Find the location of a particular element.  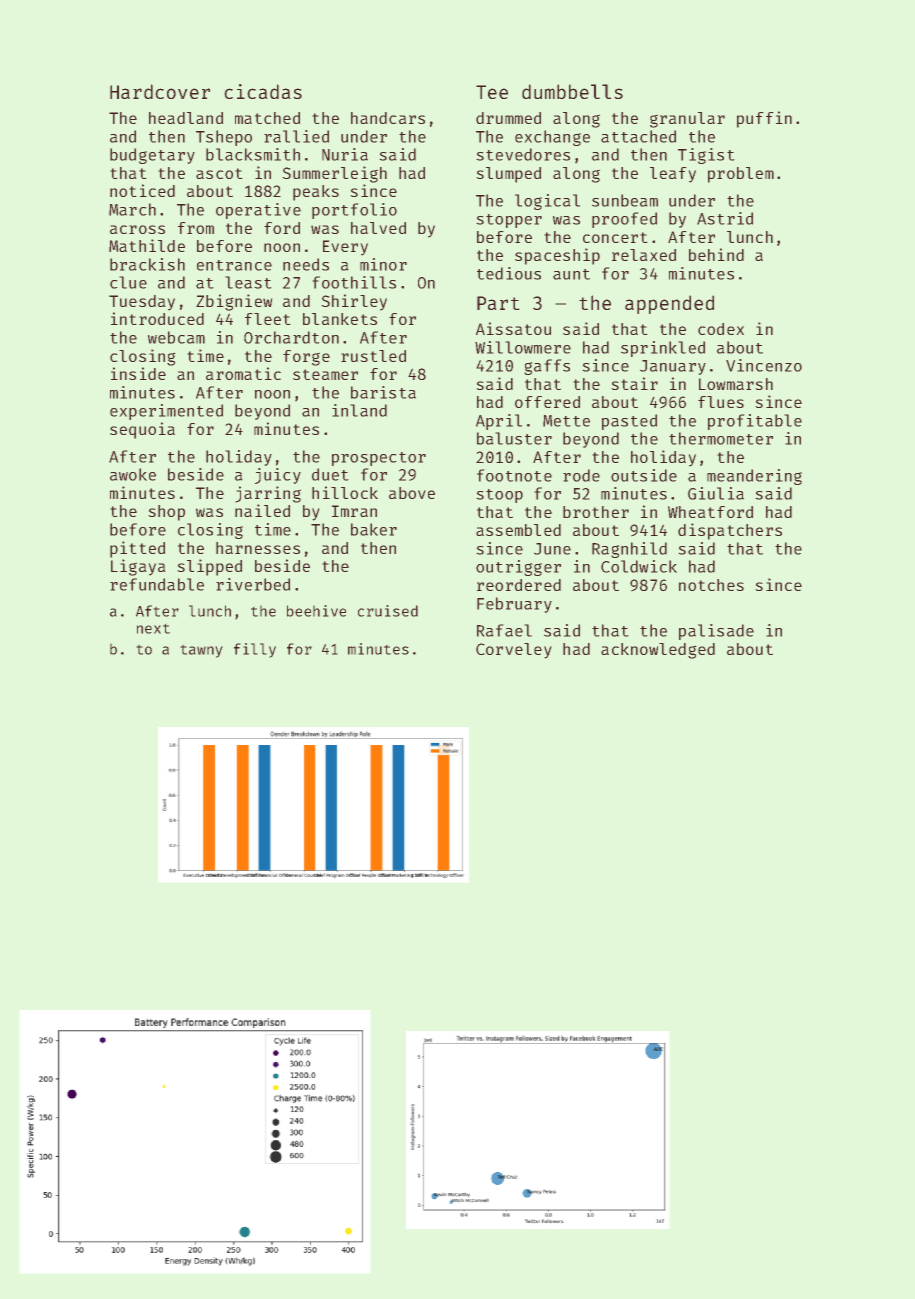

sprinkled is located at coordinates (663, 349).
